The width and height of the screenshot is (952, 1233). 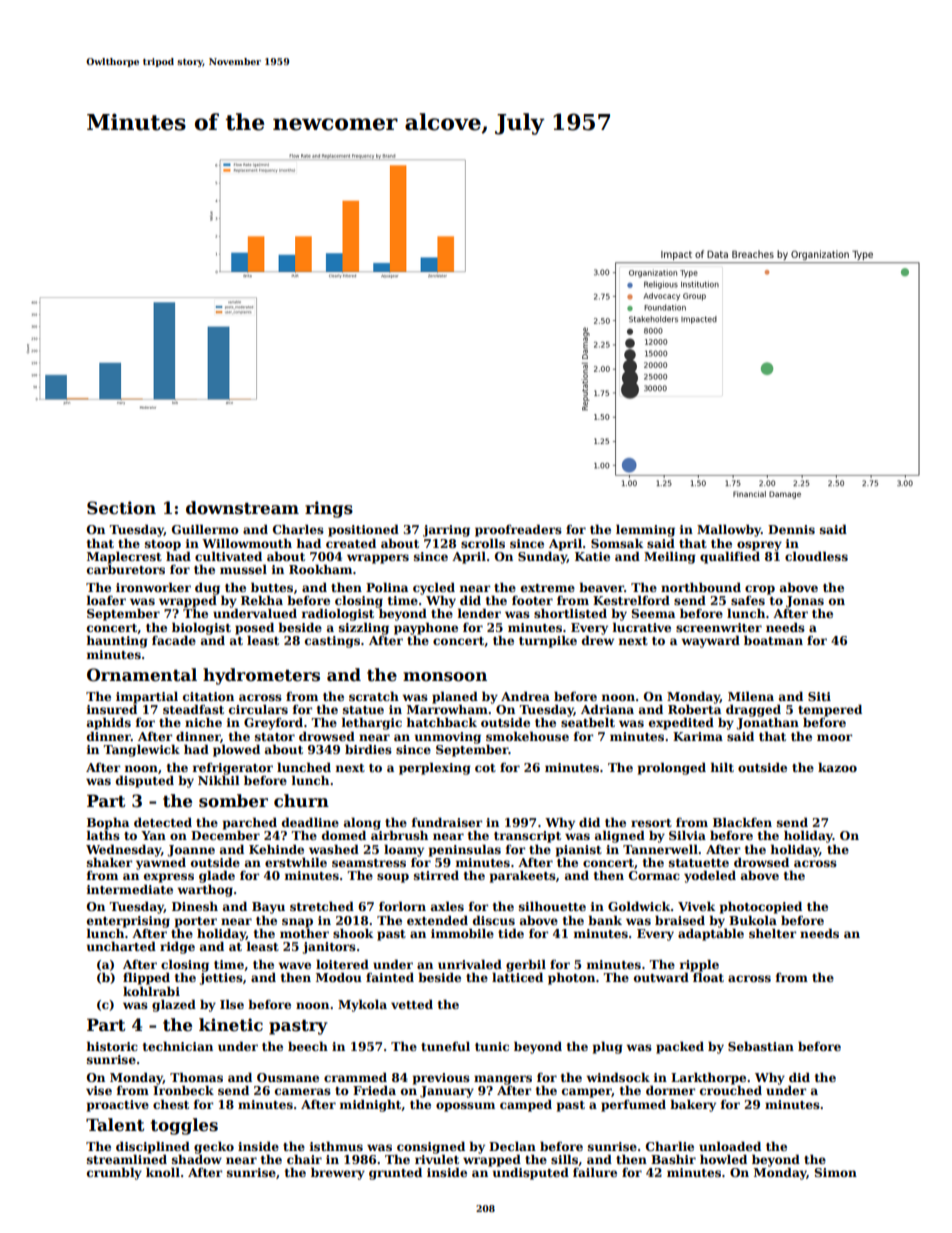 What do you see at coordinates (645, 530) in the screenshot?
I see `lemming` at bounding box center [645, 530].
